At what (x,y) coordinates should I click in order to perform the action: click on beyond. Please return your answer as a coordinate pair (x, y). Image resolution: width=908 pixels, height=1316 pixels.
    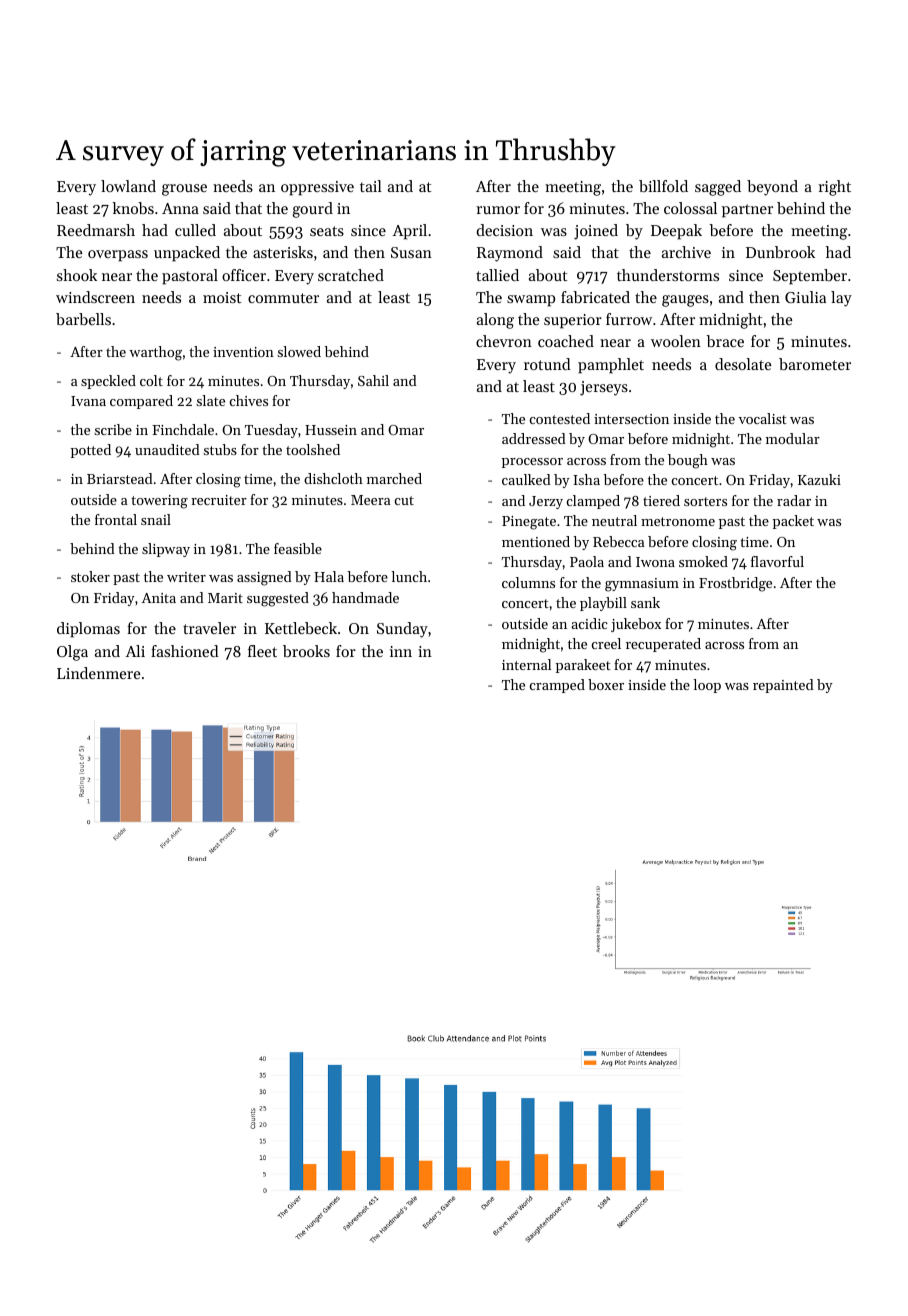
    Looking at the image, I should click on (772, 188).
